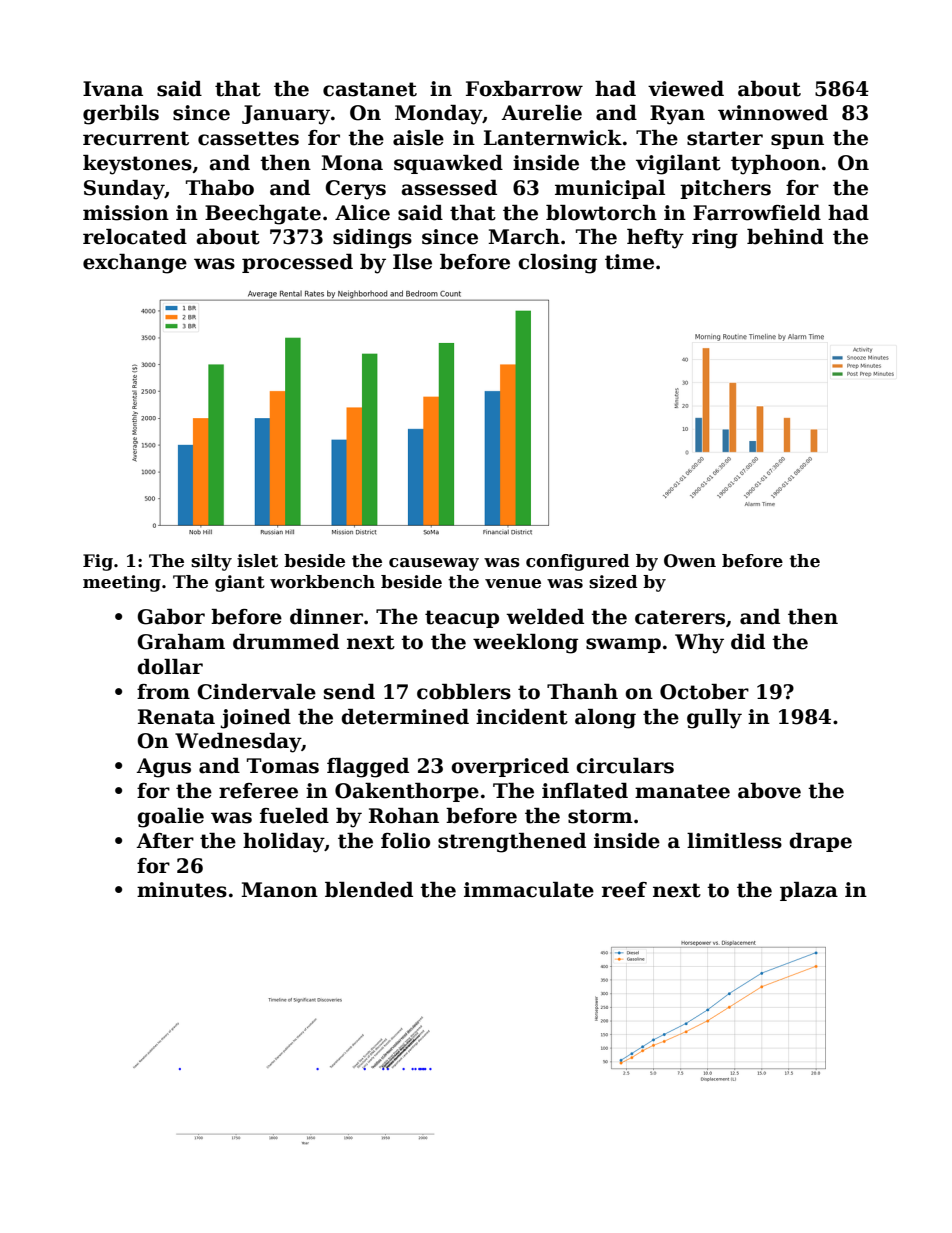 The width and height of the page is (952, 1233). What do you see at coordinates (655, 239) in the page?
I see `hefty` at bounding box center [655, 239].
